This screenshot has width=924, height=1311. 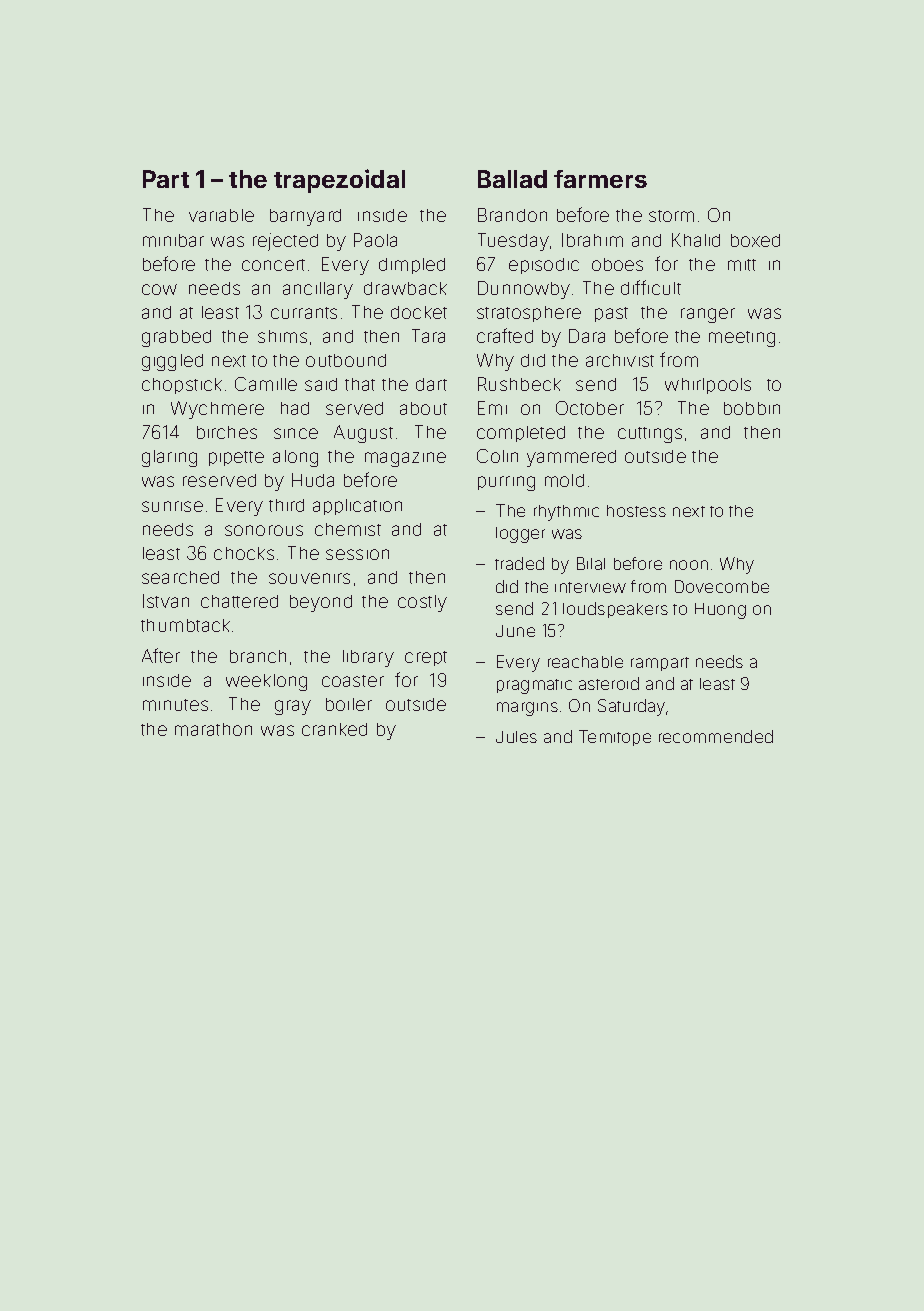 I want to click on bobbin, so click(x=752, y=408).
